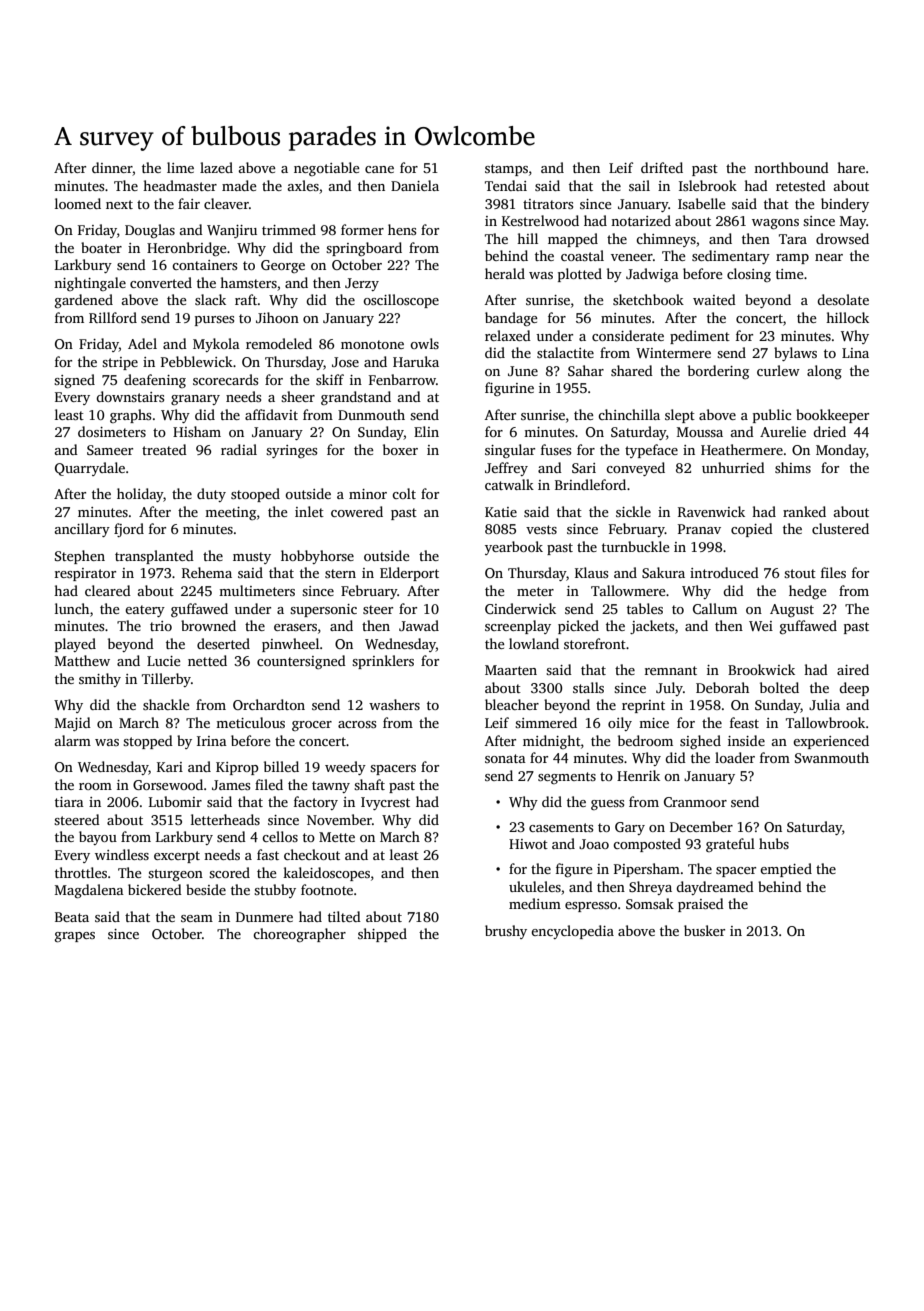 This screenshot has height=1311, width=924. I want to click on bookkeeper, so click(832, 416).
